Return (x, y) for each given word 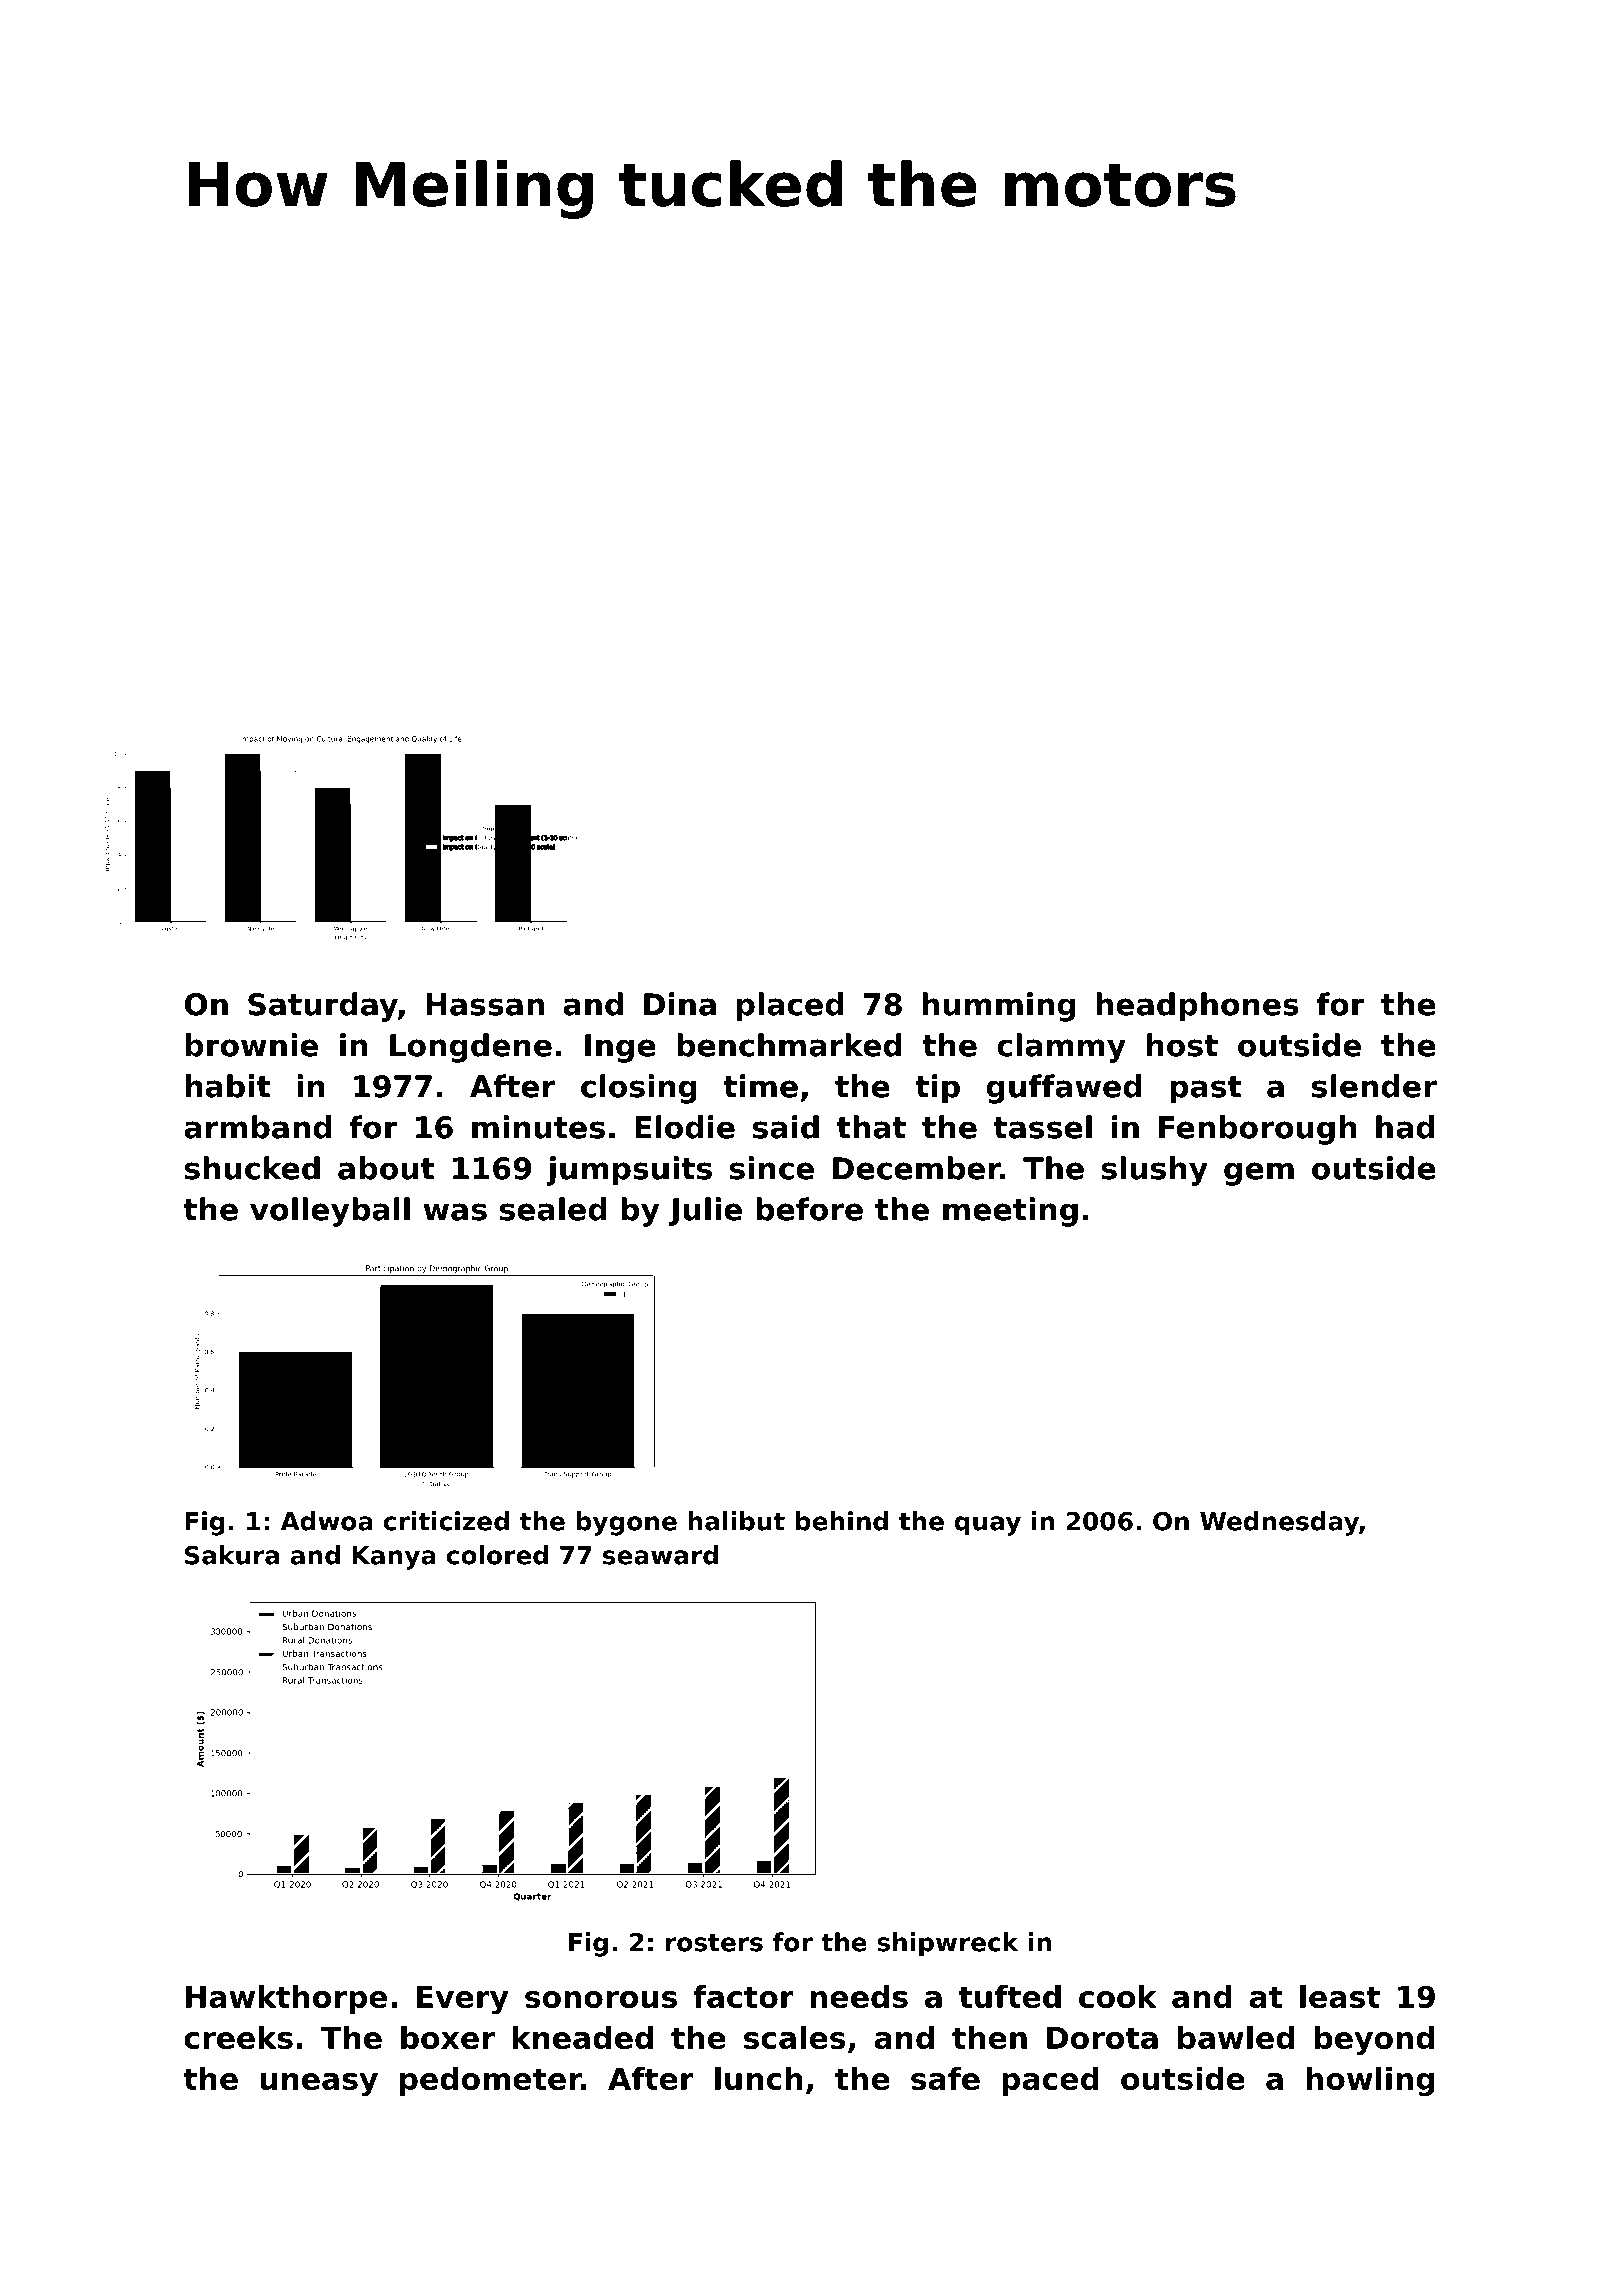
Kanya (394, 1558)
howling (1370, 2081)
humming (998, 1007)
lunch (758, 2078)
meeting (1010, 1212)
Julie (705, 1212)
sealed (553, 1209)
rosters (714, 1943)
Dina (680, 1004)
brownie (252, 1045)
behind (842, 1521)
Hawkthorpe (286, 1999)
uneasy (319, 2084)
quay (988, 1526)
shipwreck (947, 1944)
